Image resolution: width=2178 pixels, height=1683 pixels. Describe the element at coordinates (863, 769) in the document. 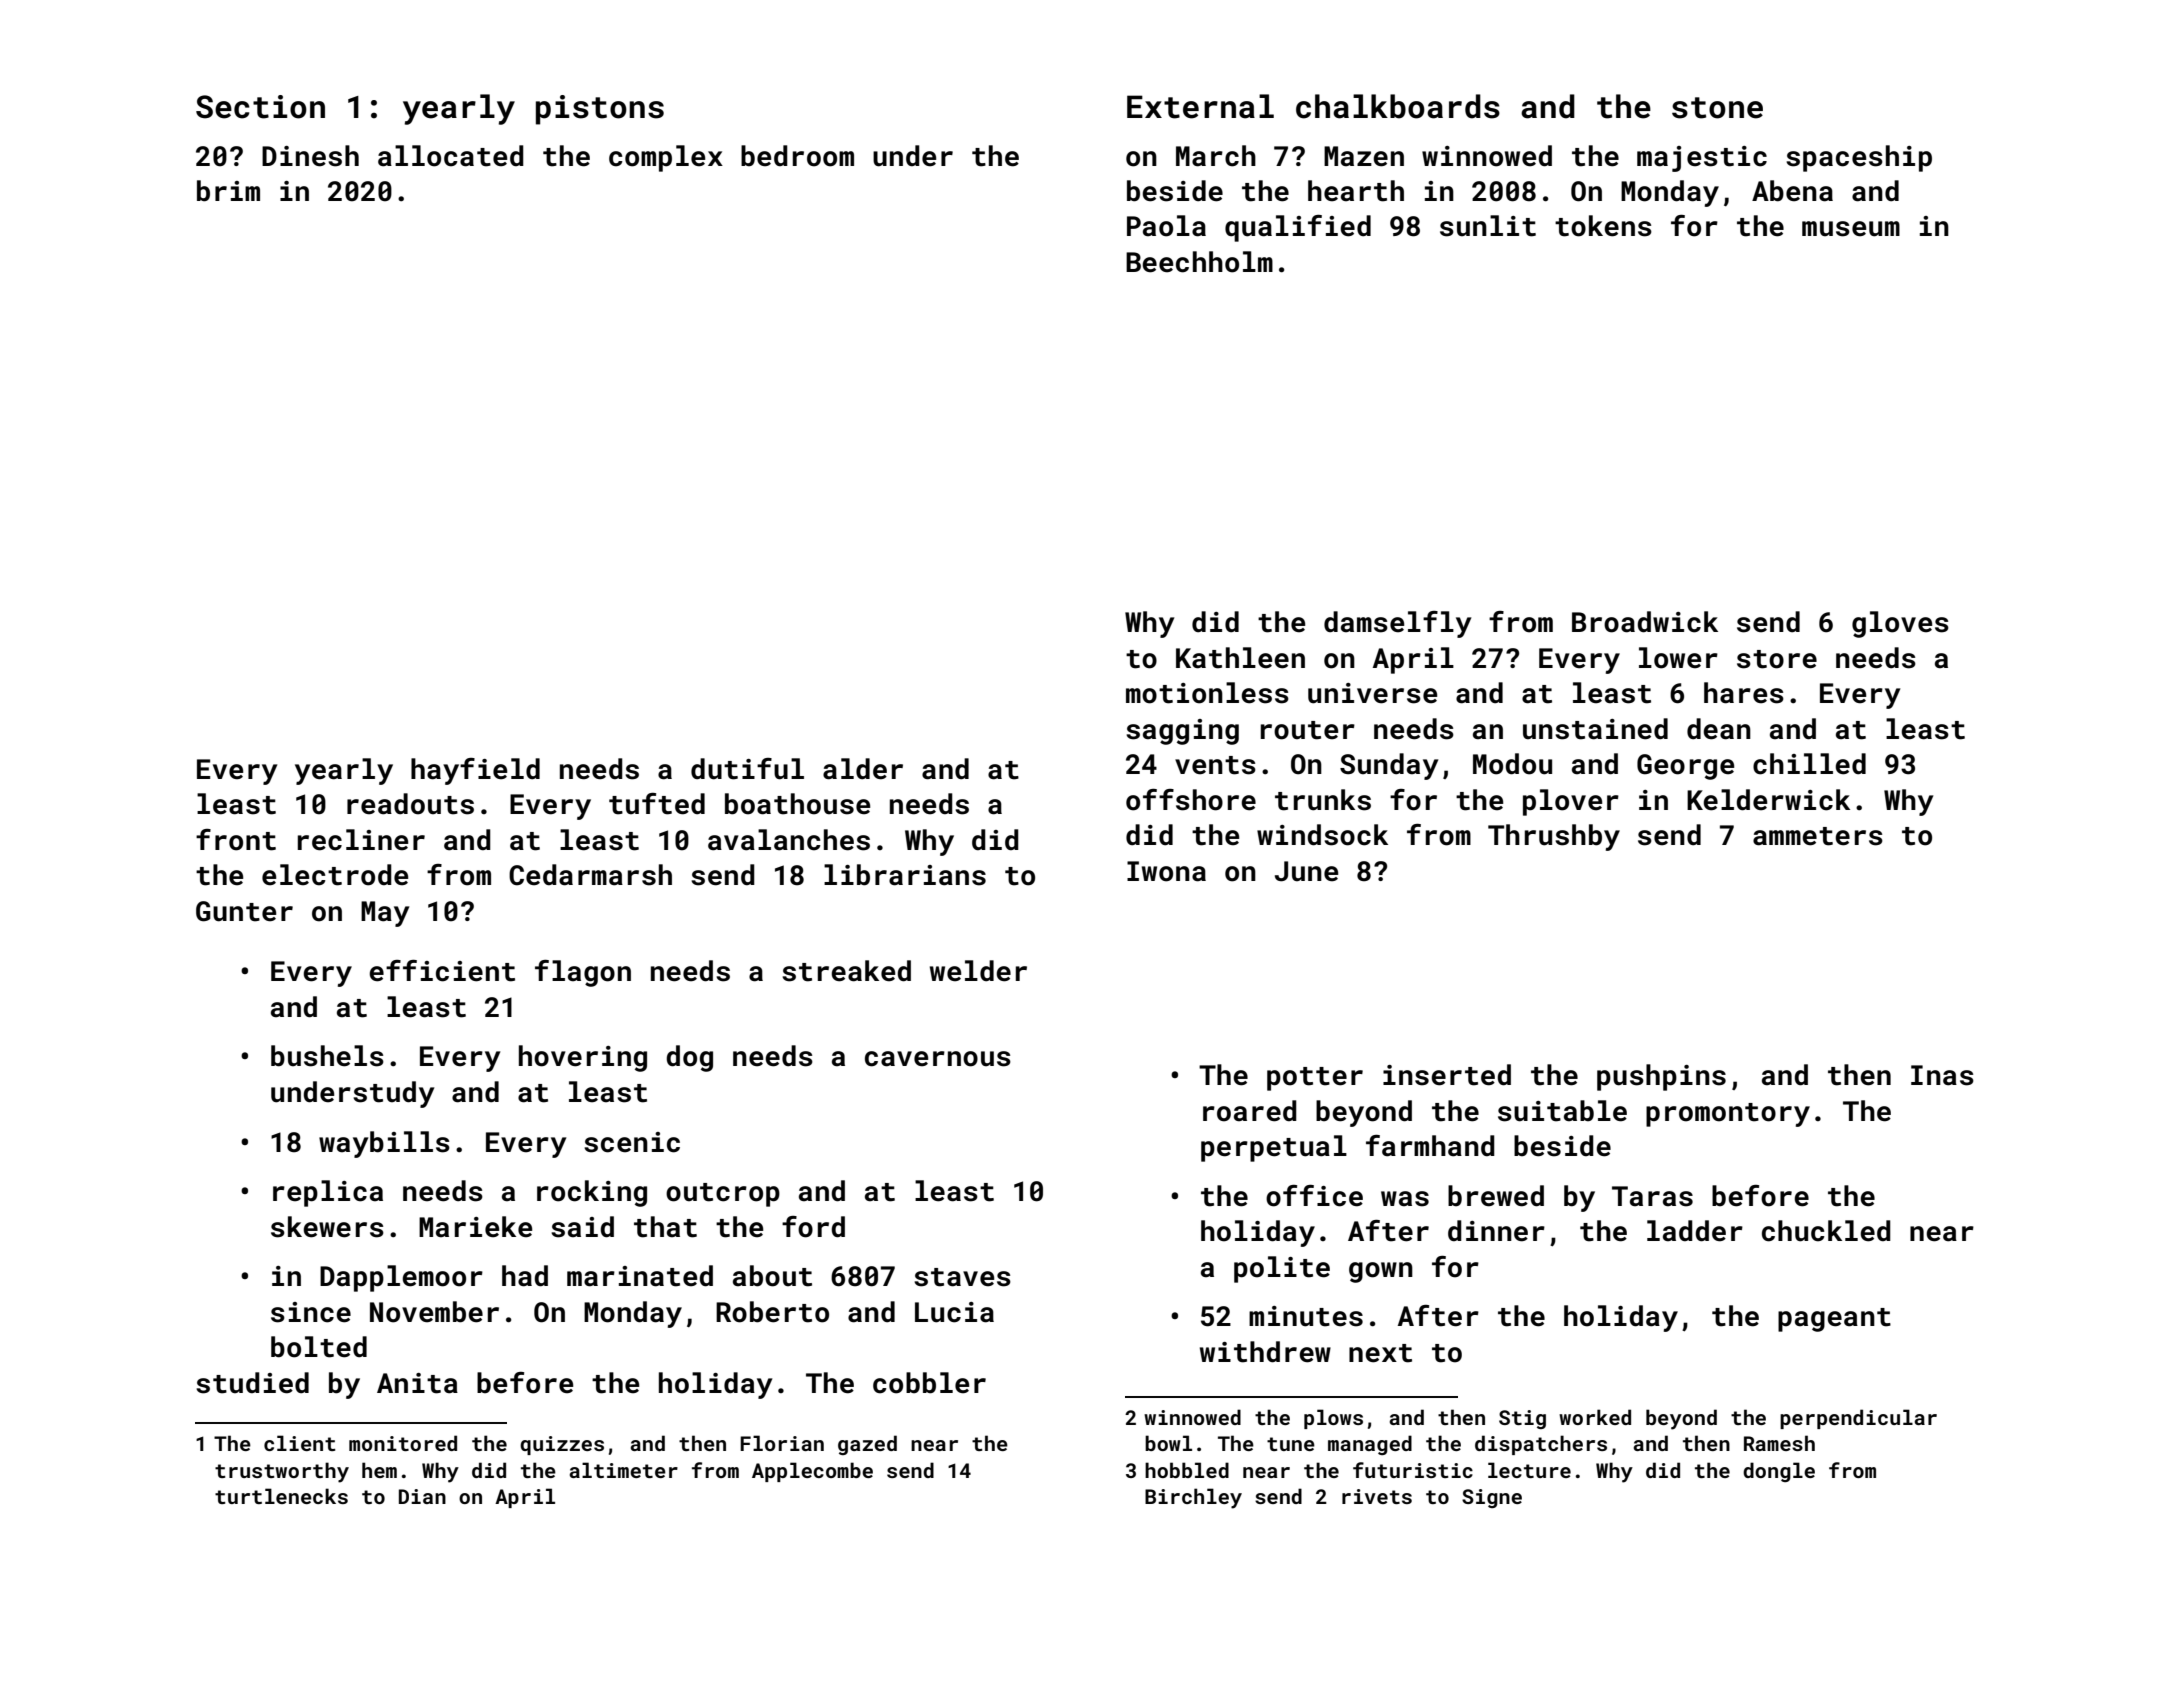

I see `alder` at that location.
